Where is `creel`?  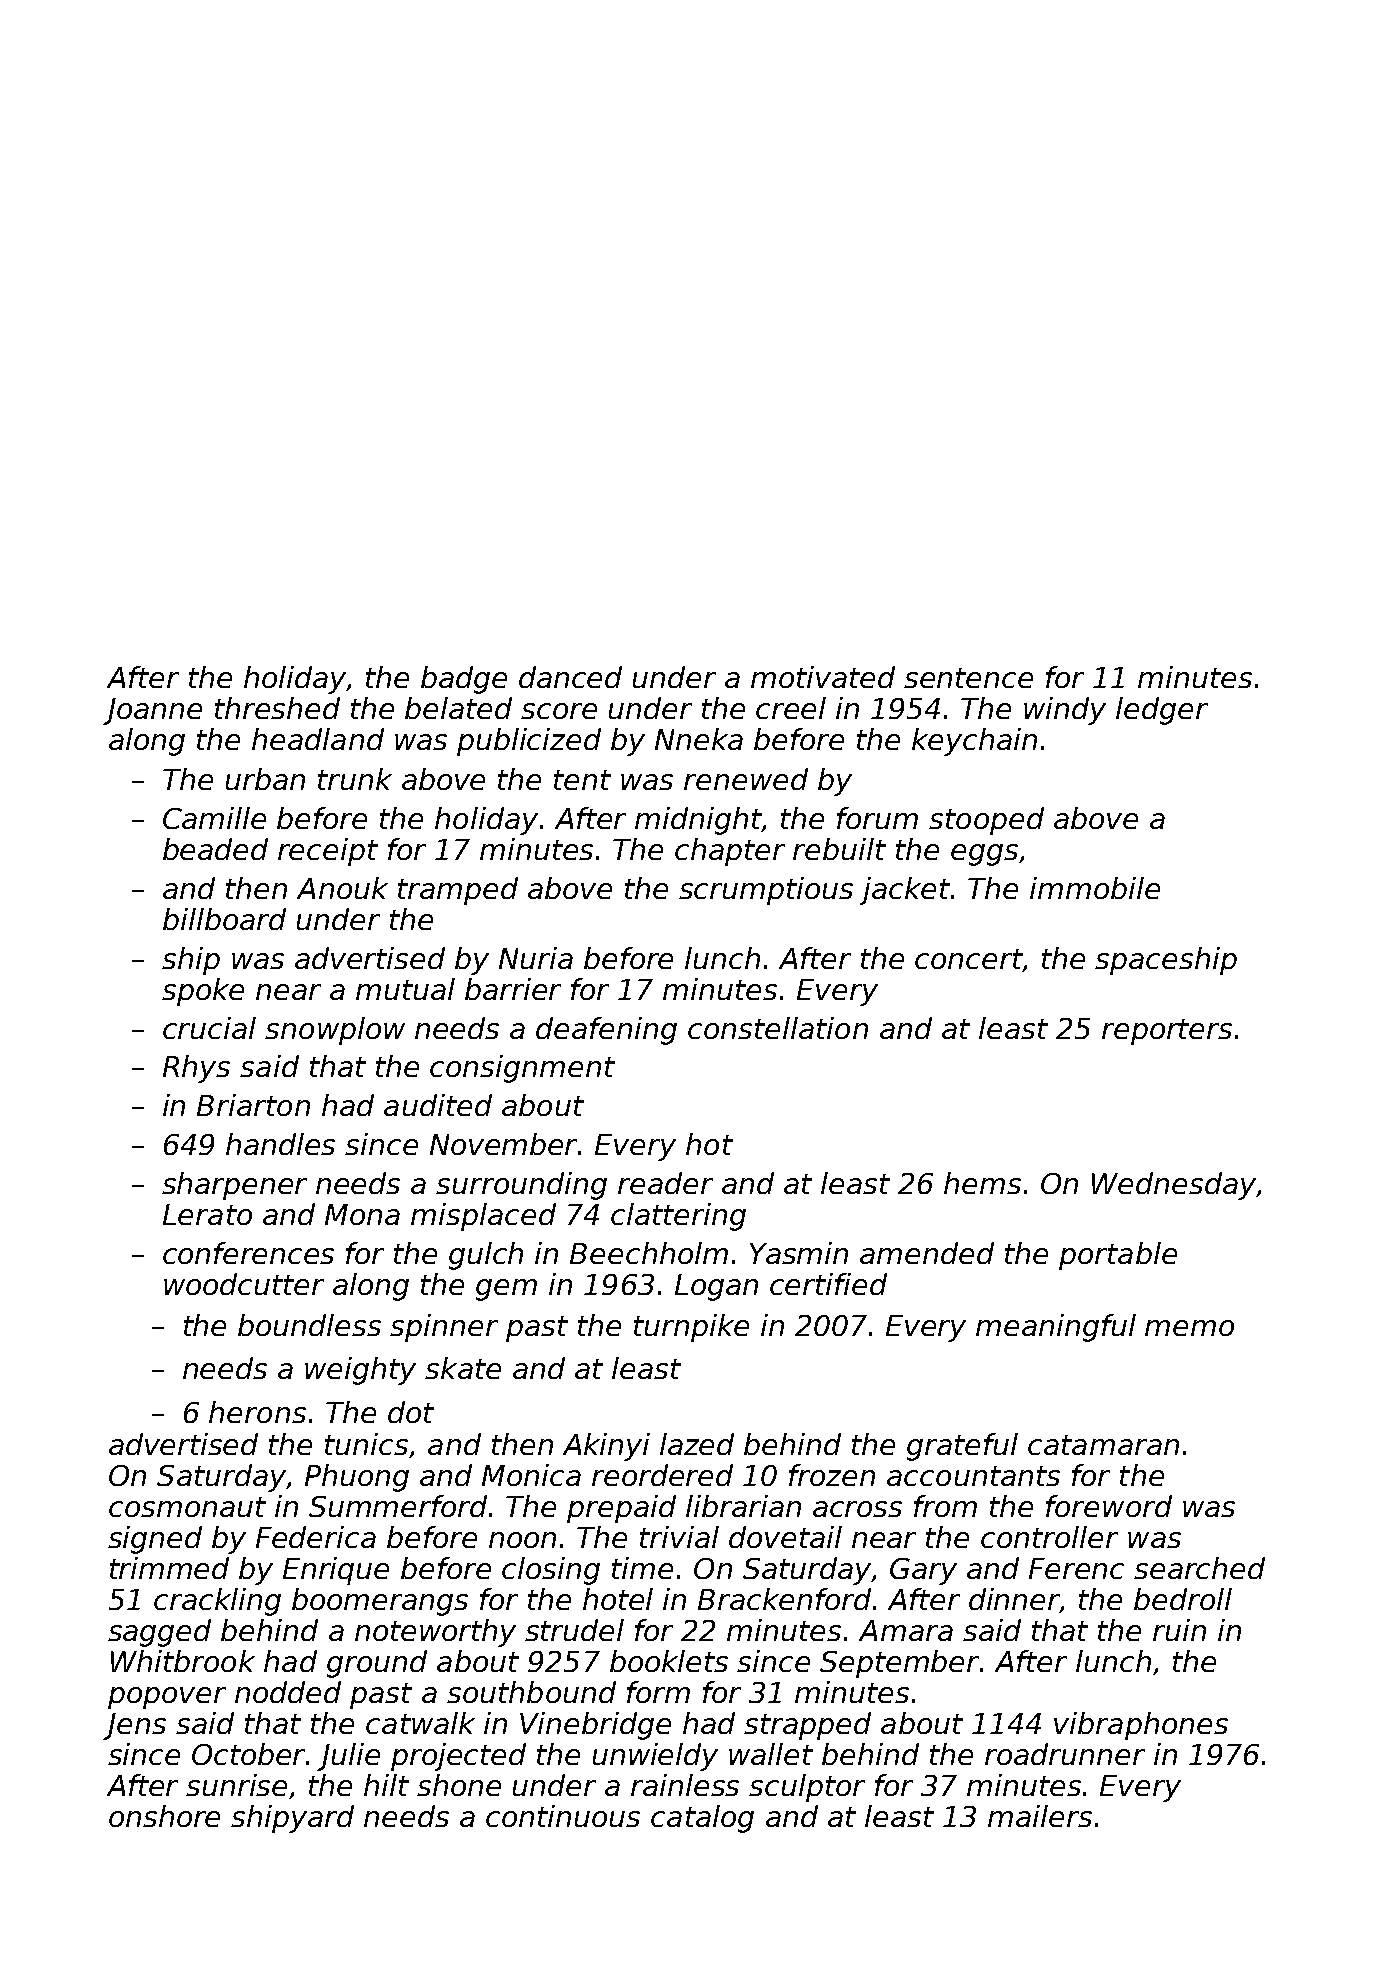
creel is located at coordinates (791, 708).
